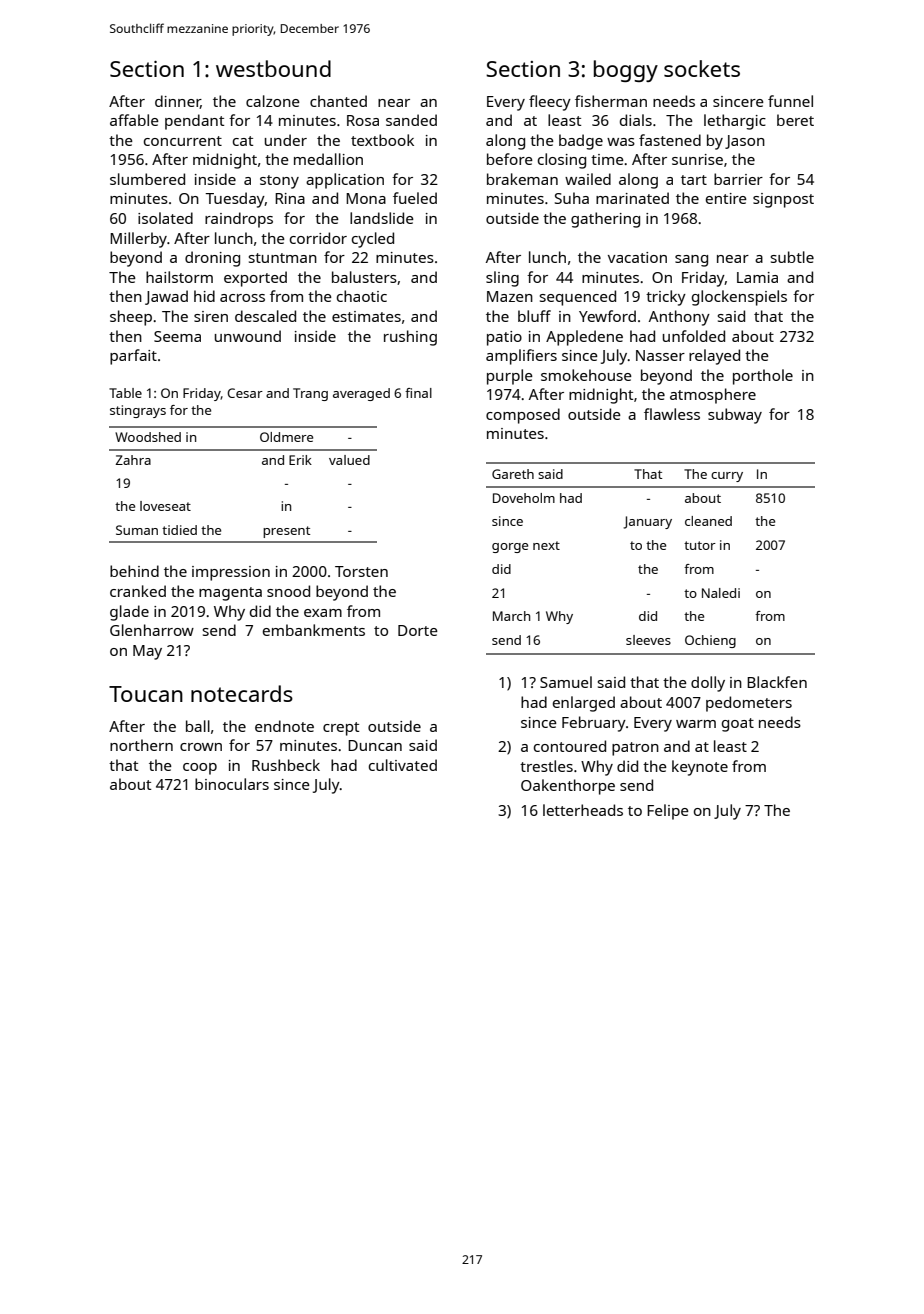 The image size is (924, 1314). What do you see at coordinates (239, 220) in the screenshot?
I see `raindrops` at bounding box center [239, 220].
